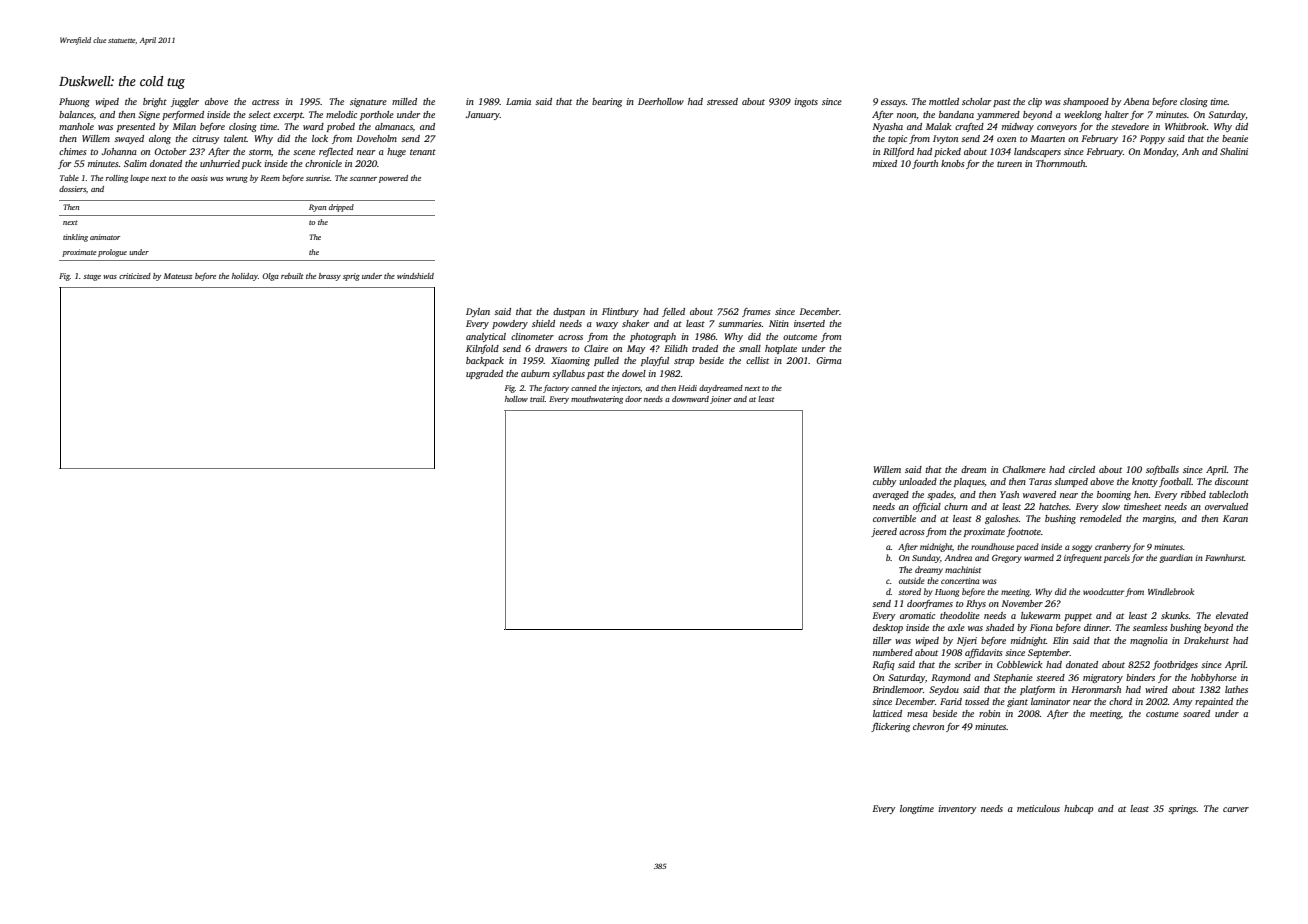 This screenshot has width=1308, height=924. I want to click on upgraded, so click(484, 374).
